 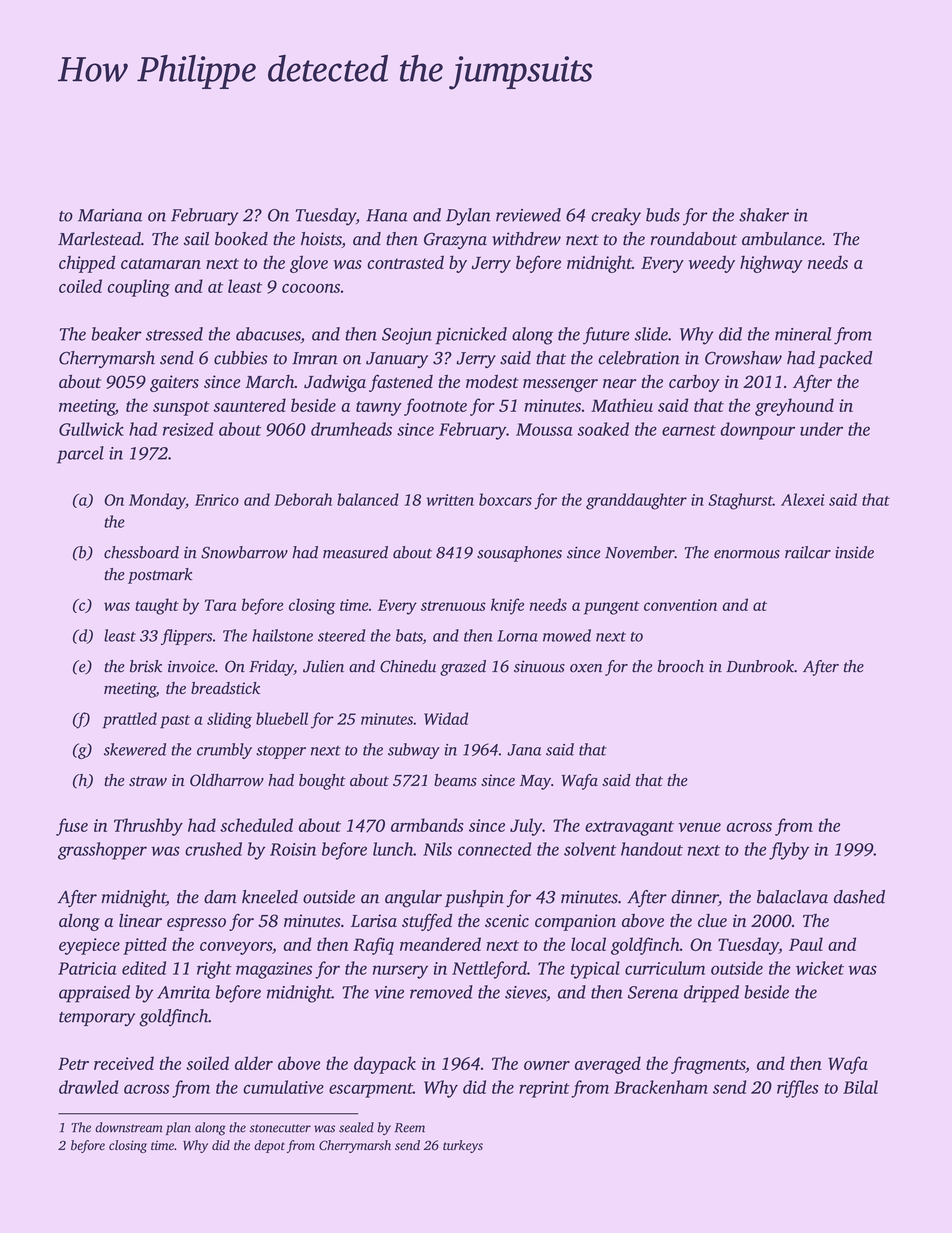 I want to click on balanced, so click(x=368, y=499).
